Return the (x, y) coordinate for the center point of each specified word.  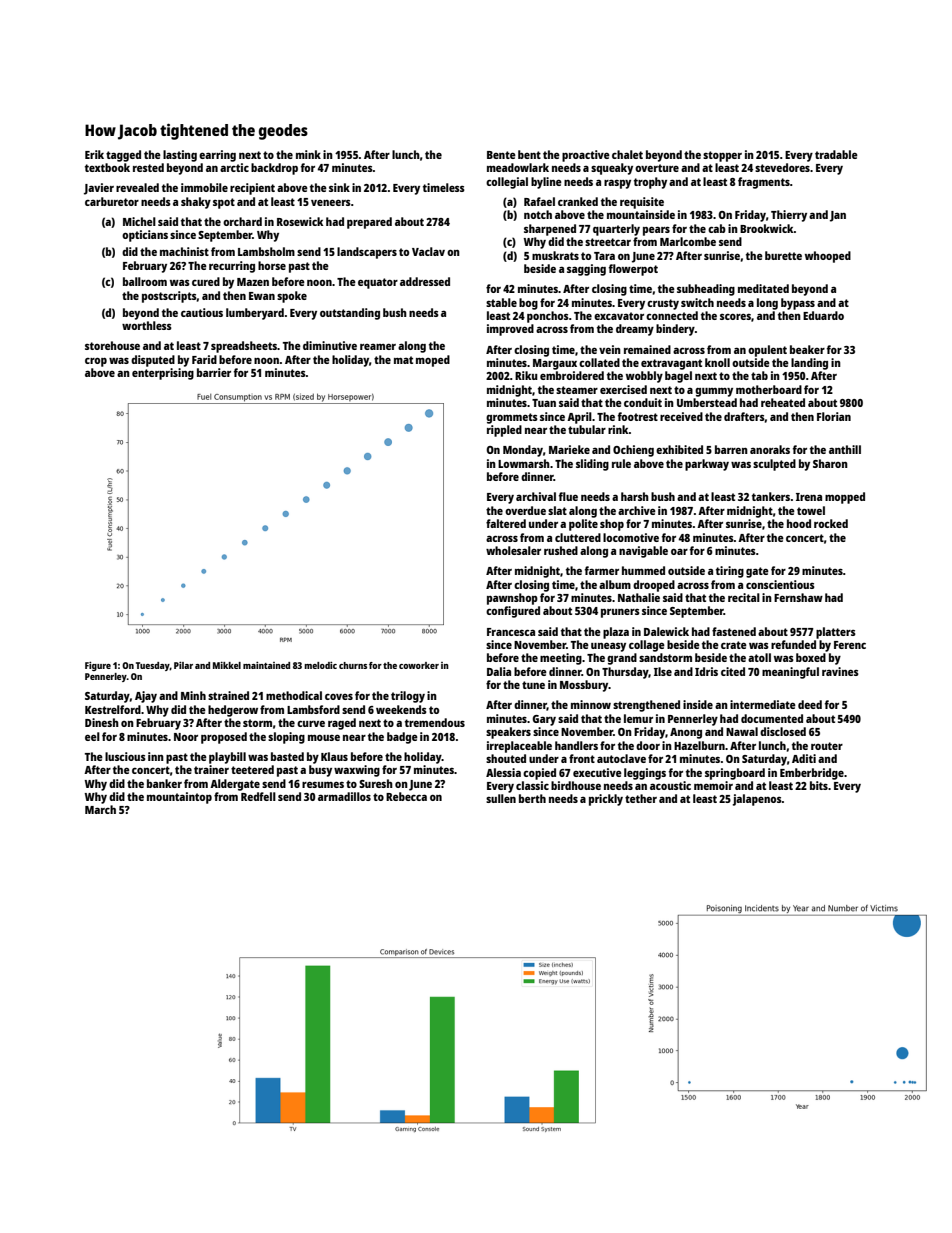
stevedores (782, 167)
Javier (99, 189)
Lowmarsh (524, 463)
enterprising (163, 374)
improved (510, 330)
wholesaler (513, 550)
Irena (809, 497)
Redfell (258, 796)
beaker (807, 349)
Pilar (183, 665)
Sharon (830, 463)
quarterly (616, 230)
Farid (204, 359)
